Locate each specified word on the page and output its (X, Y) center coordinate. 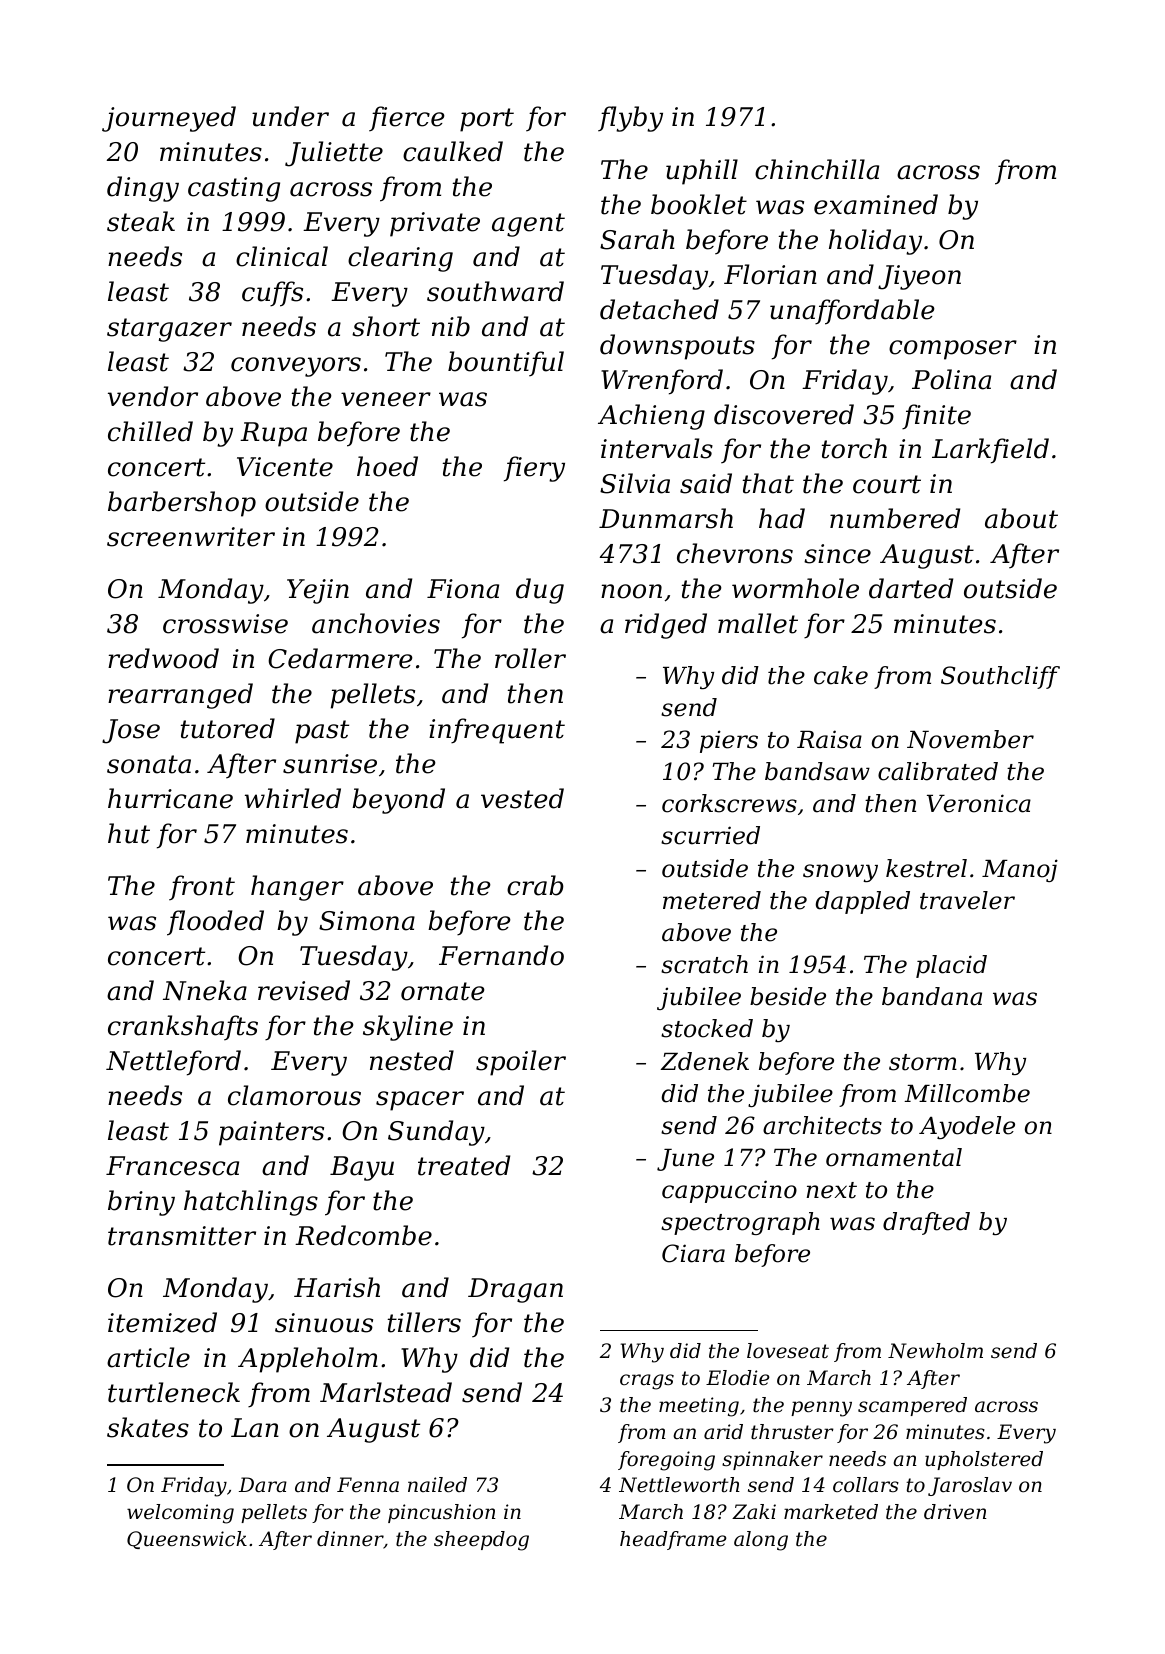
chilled (150, 431)
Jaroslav (970, 1486)
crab (535, 885)
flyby (630, 119)
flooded (215, 923)
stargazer (169, 330)
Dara (263, 1485)
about (1021, 518)
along (761, 1541)
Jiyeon (919, 277)
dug (540, 591)
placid (951, 966)
